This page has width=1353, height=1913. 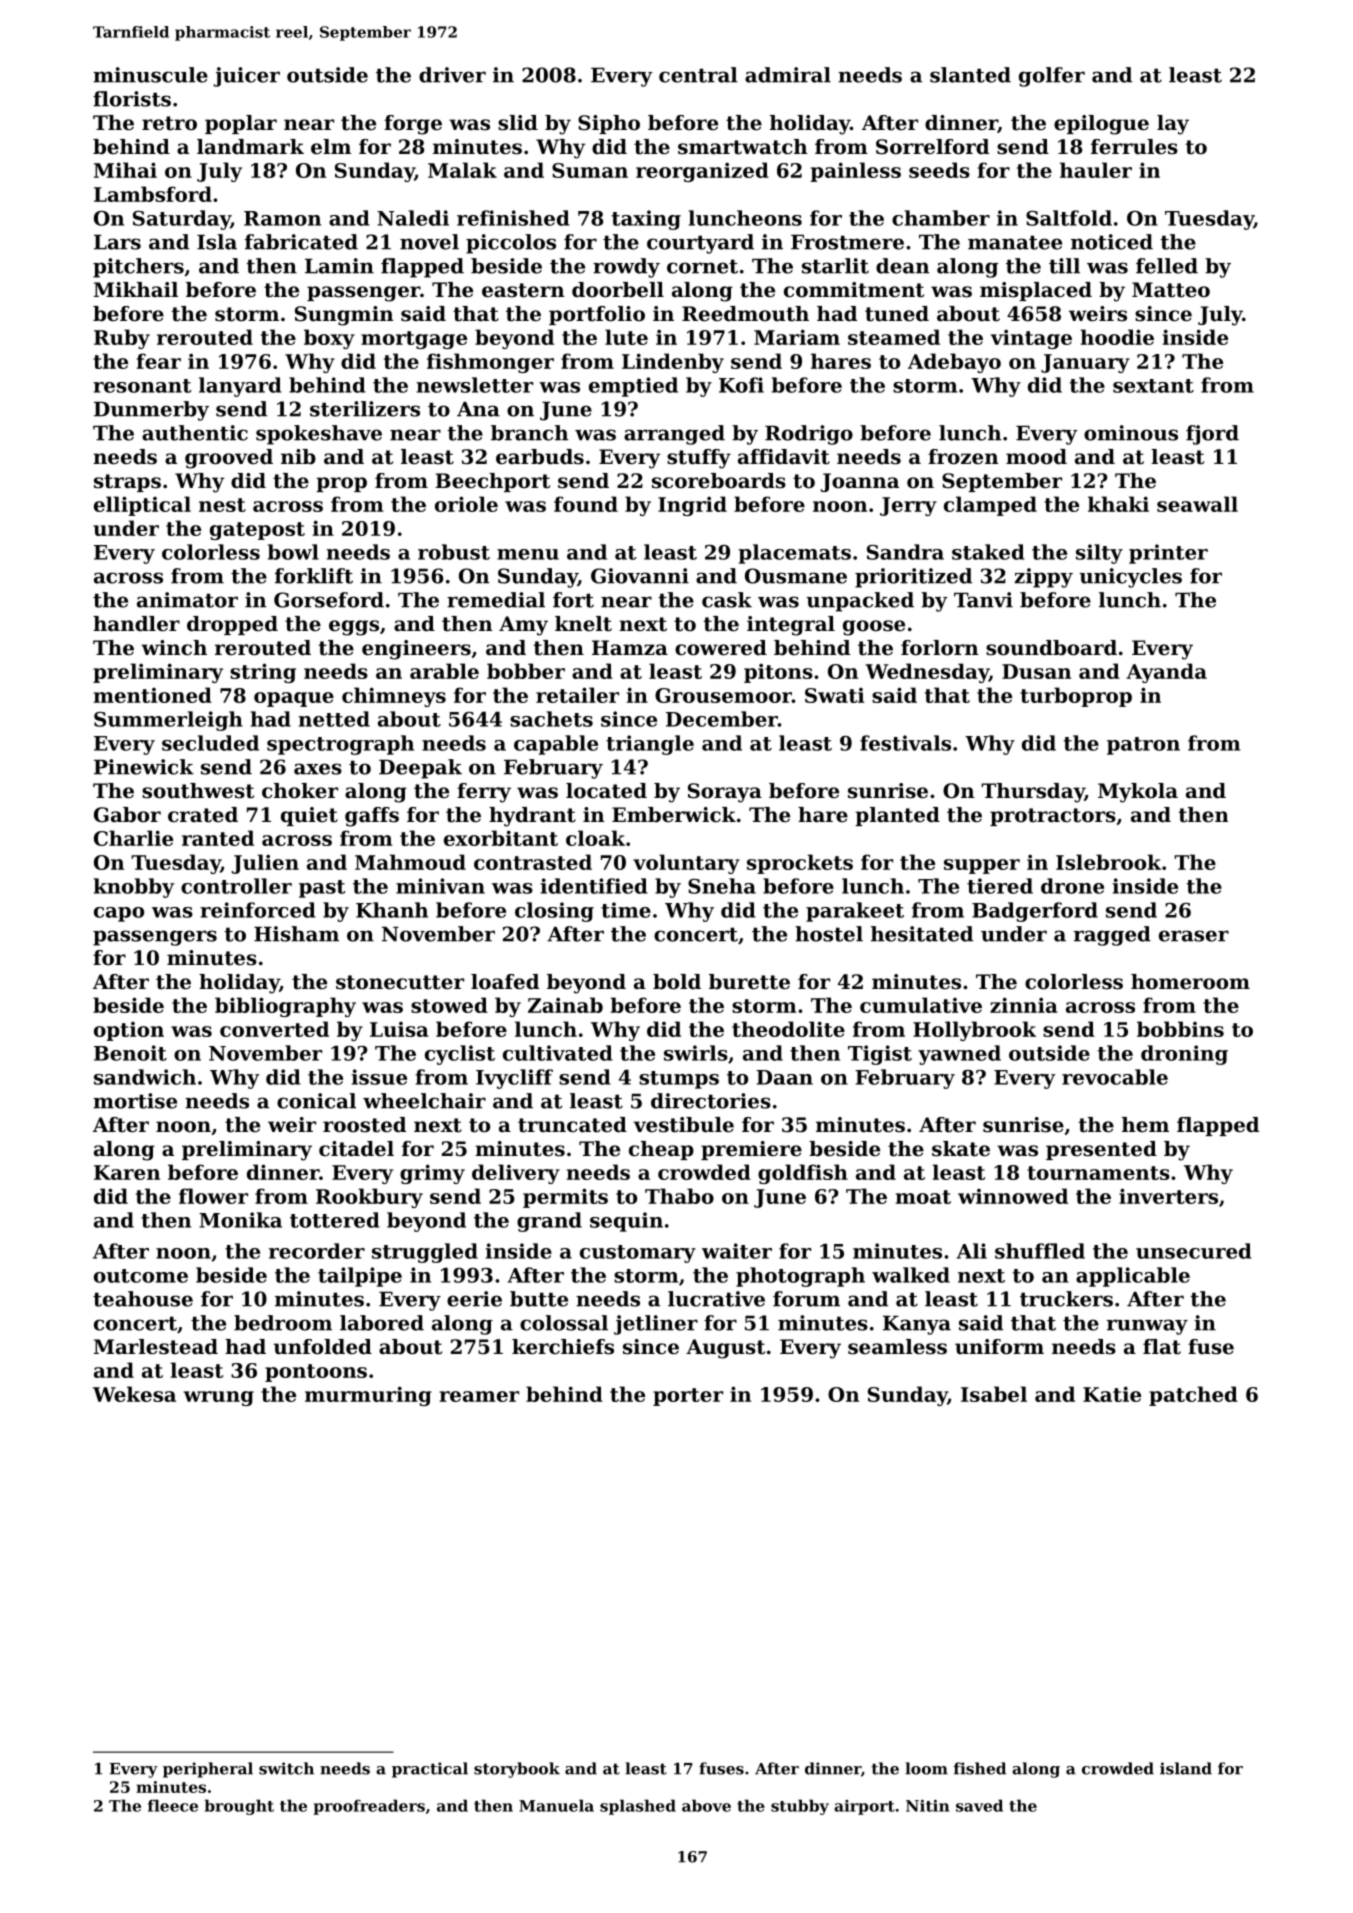 I want to click on storybook, so click(x=517, y=1770).
